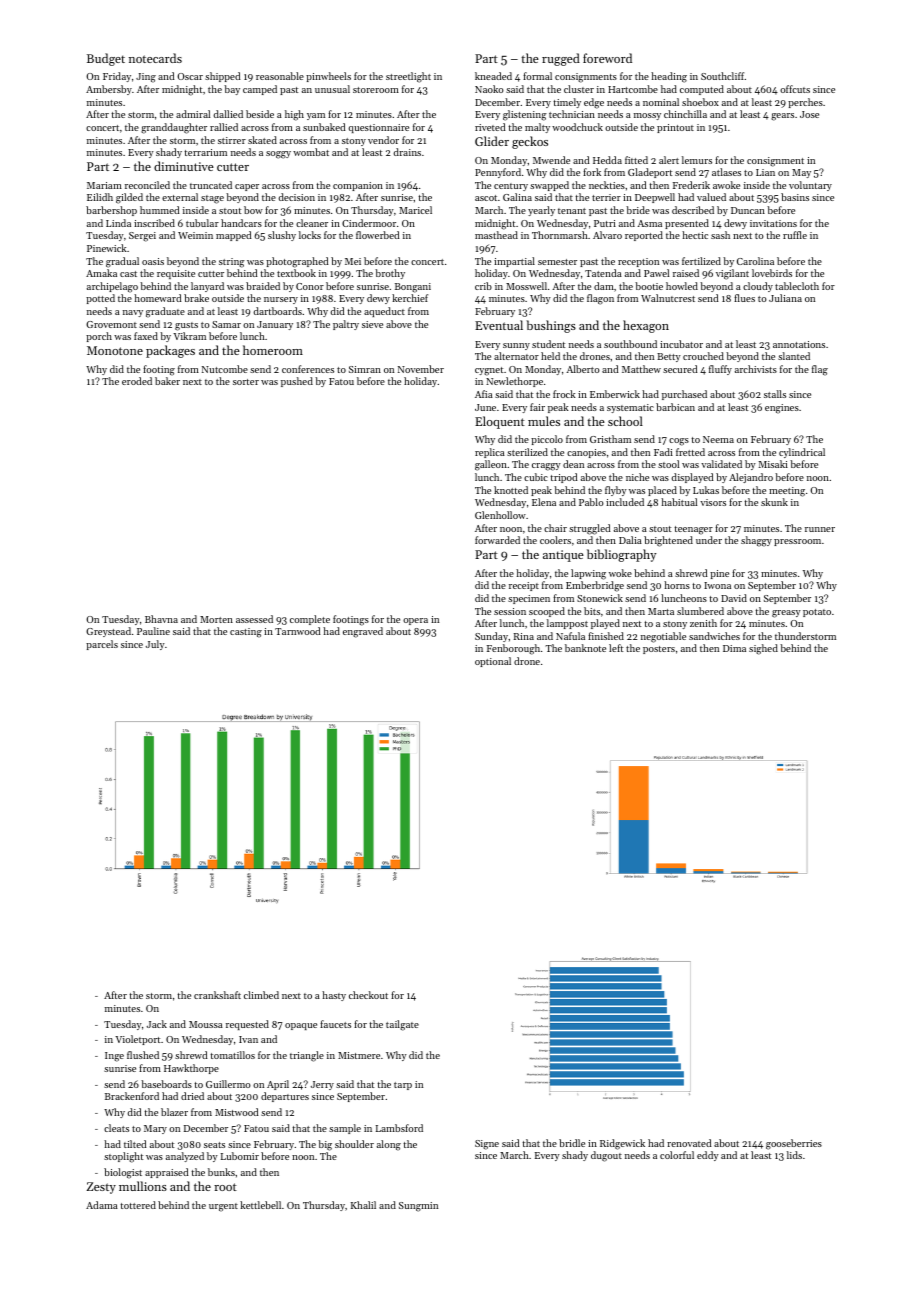 The image size is (924, 1308). What do you see at coordinates (260, 1205) in the screenshot?
I see `kettlebell` at bounding box center [260, 1205].
